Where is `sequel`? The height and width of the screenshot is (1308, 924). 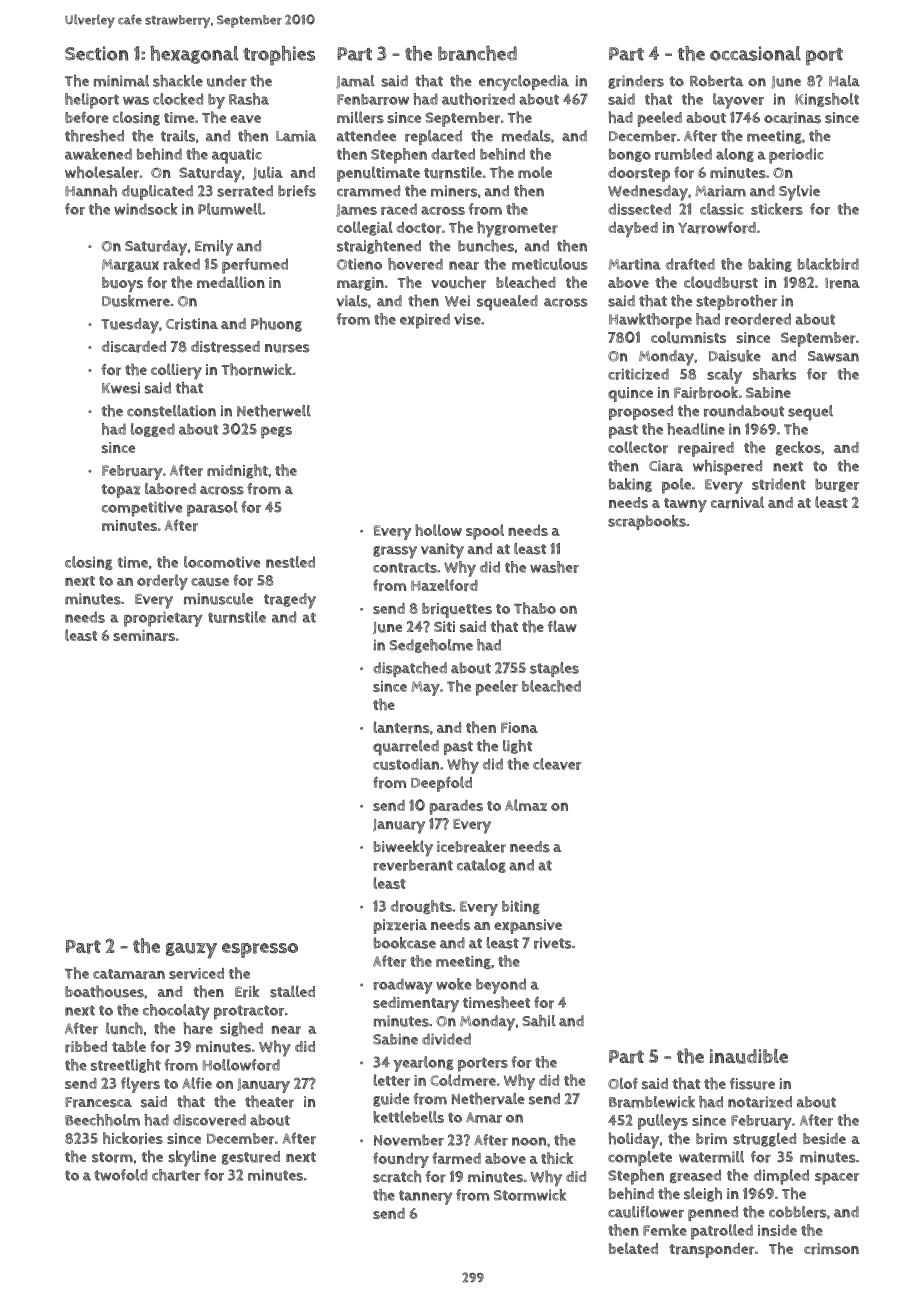
sequel is located at coordinates (810, 413).
